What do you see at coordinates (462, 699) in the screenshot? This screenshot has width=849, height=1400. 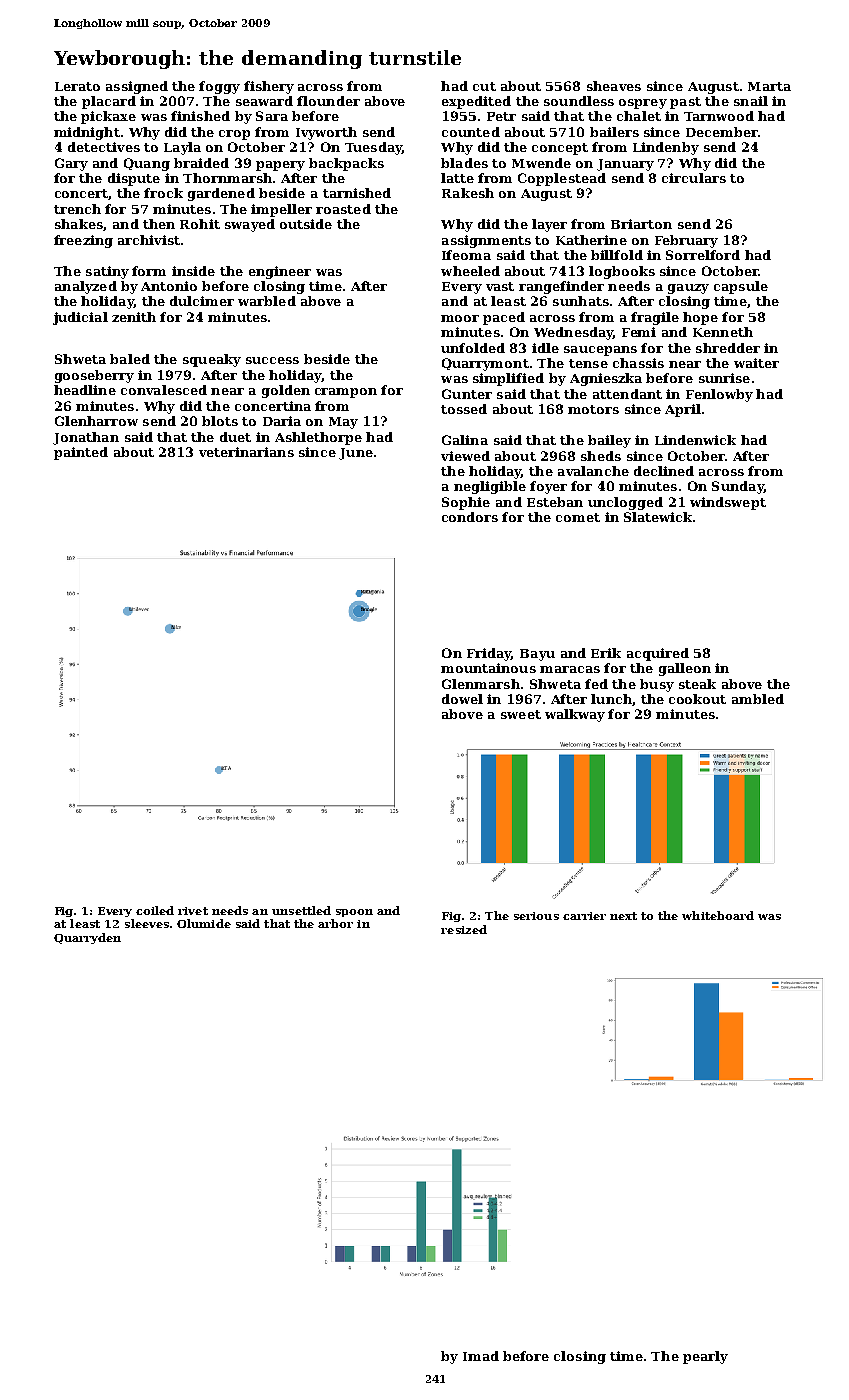 I see `dowel` at bounding box center [462, 699].
